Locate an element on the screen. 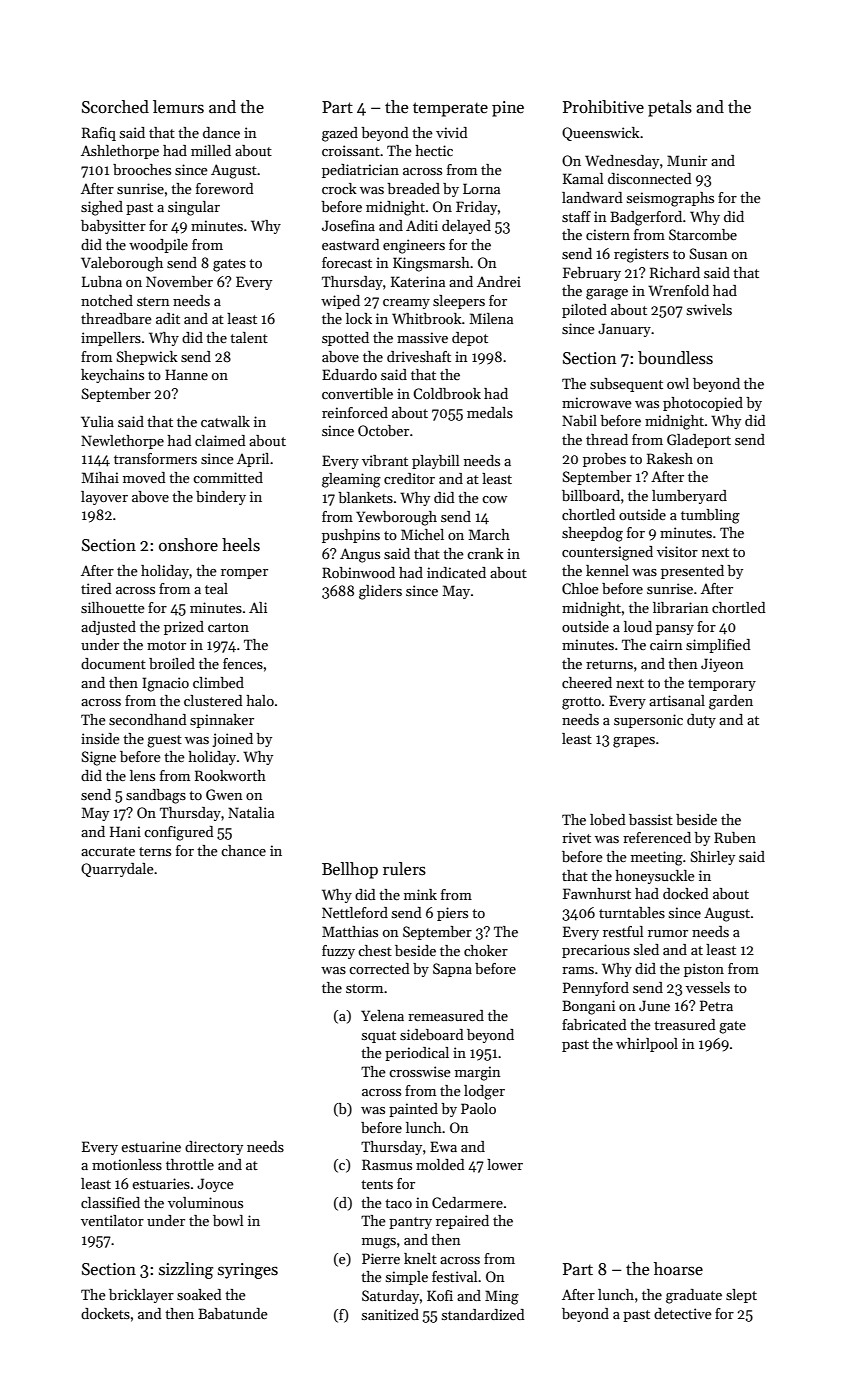 The width and height of the screenshot is (849, 1400). chance is located at coordinates (243, 850).
